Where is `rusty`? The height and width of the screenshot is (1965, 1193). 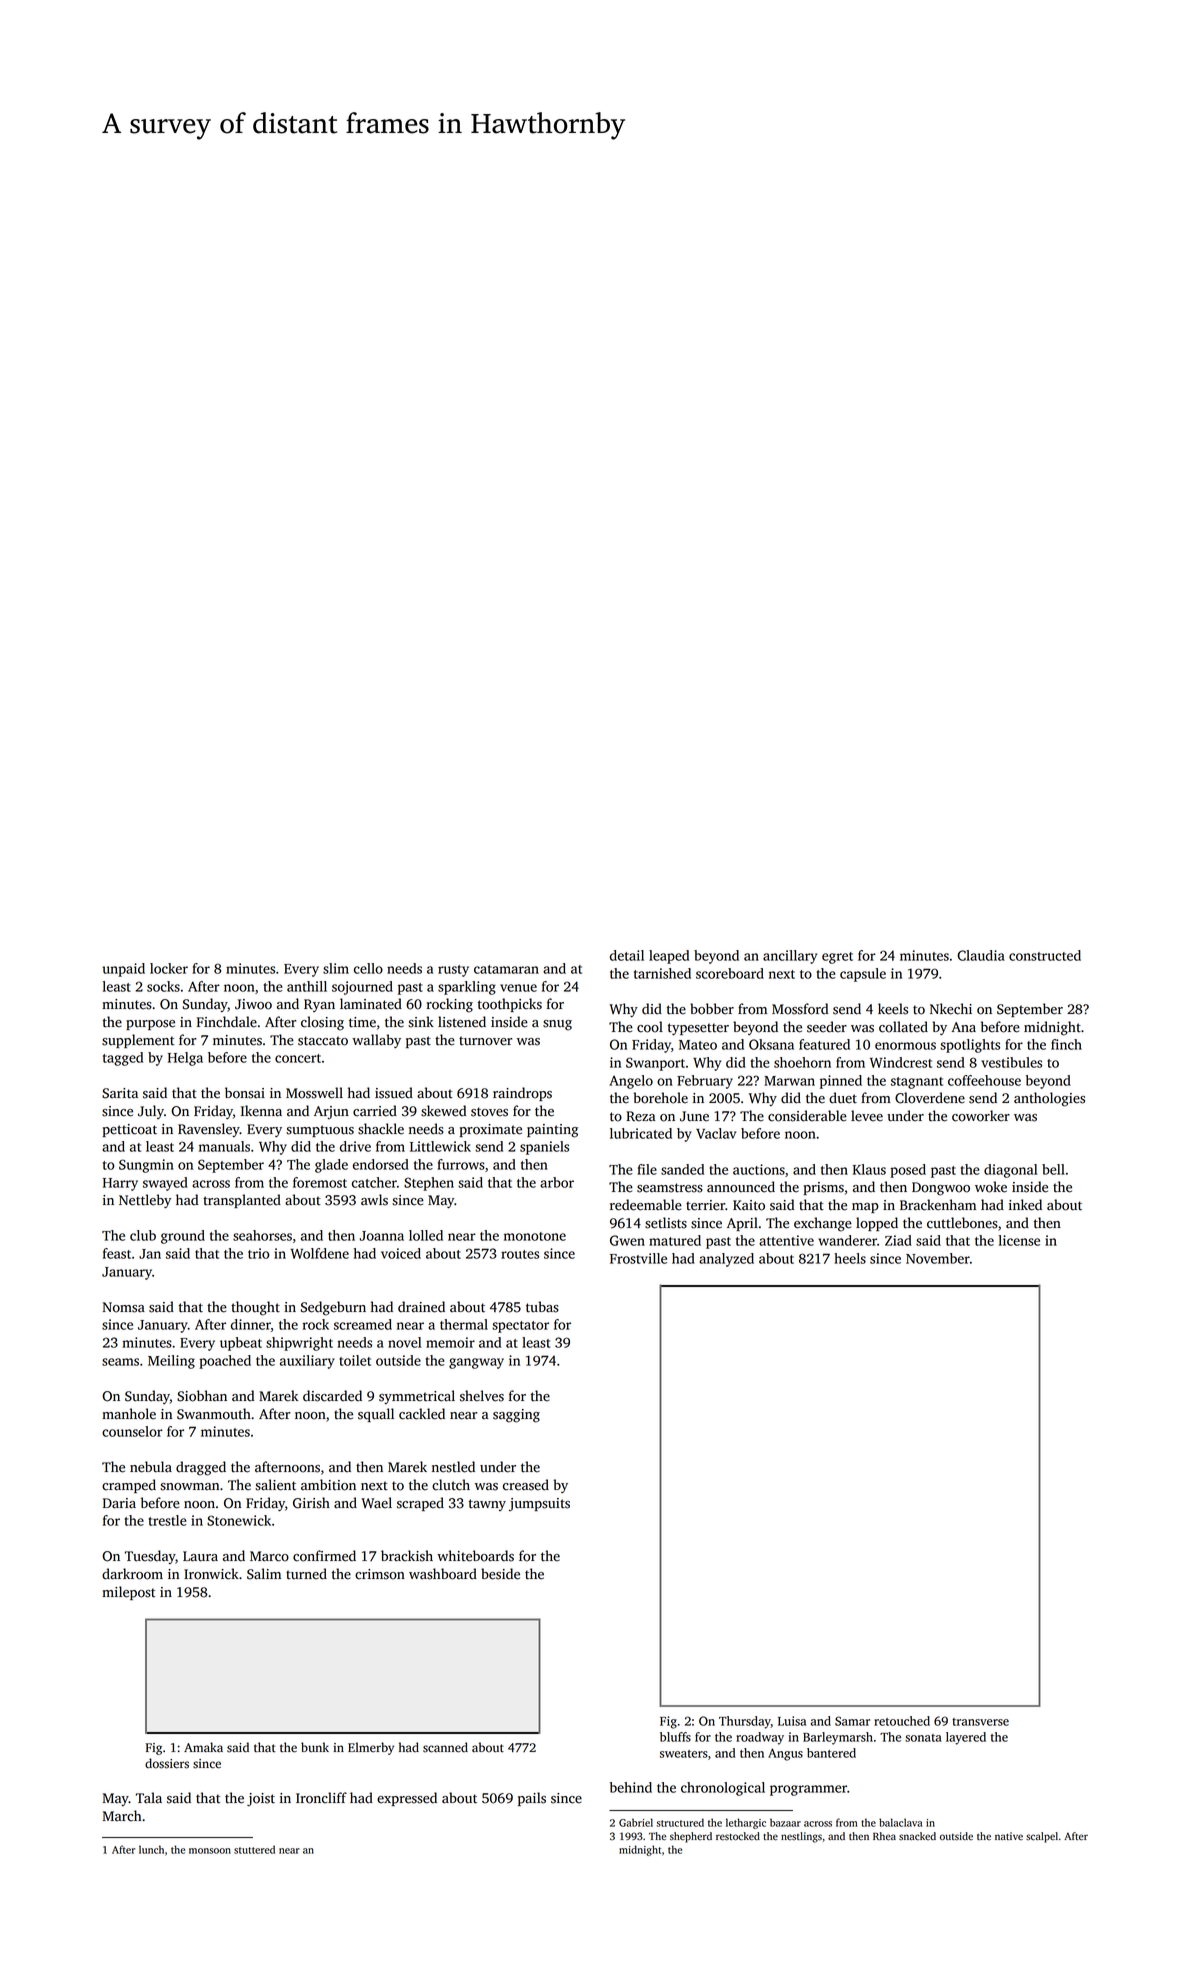 rusty is located at coordinates (453, 971).
